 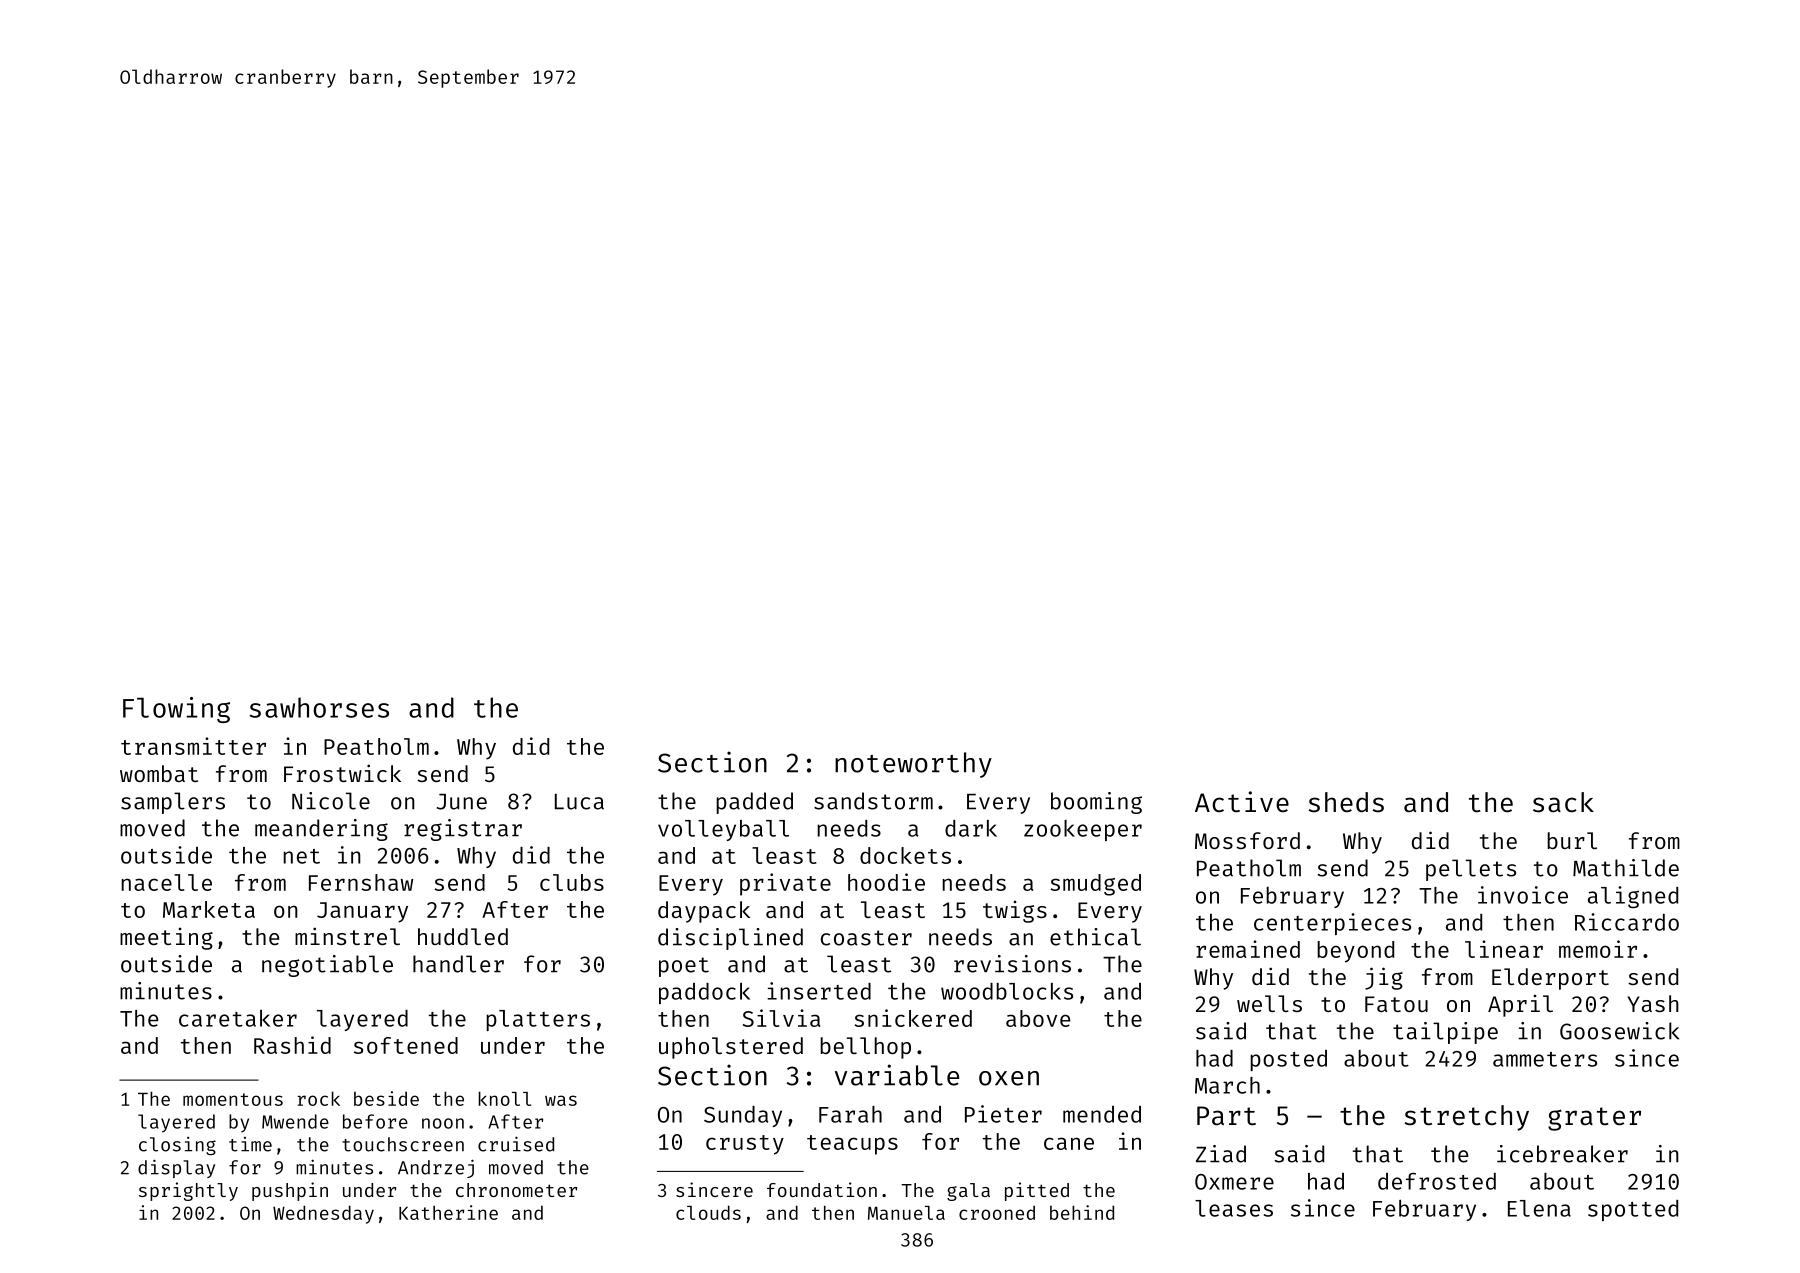 What do you see at coordinates (913, 765) in the screenshot?
I see `noteworthy` at bounding box center [913, 765].
